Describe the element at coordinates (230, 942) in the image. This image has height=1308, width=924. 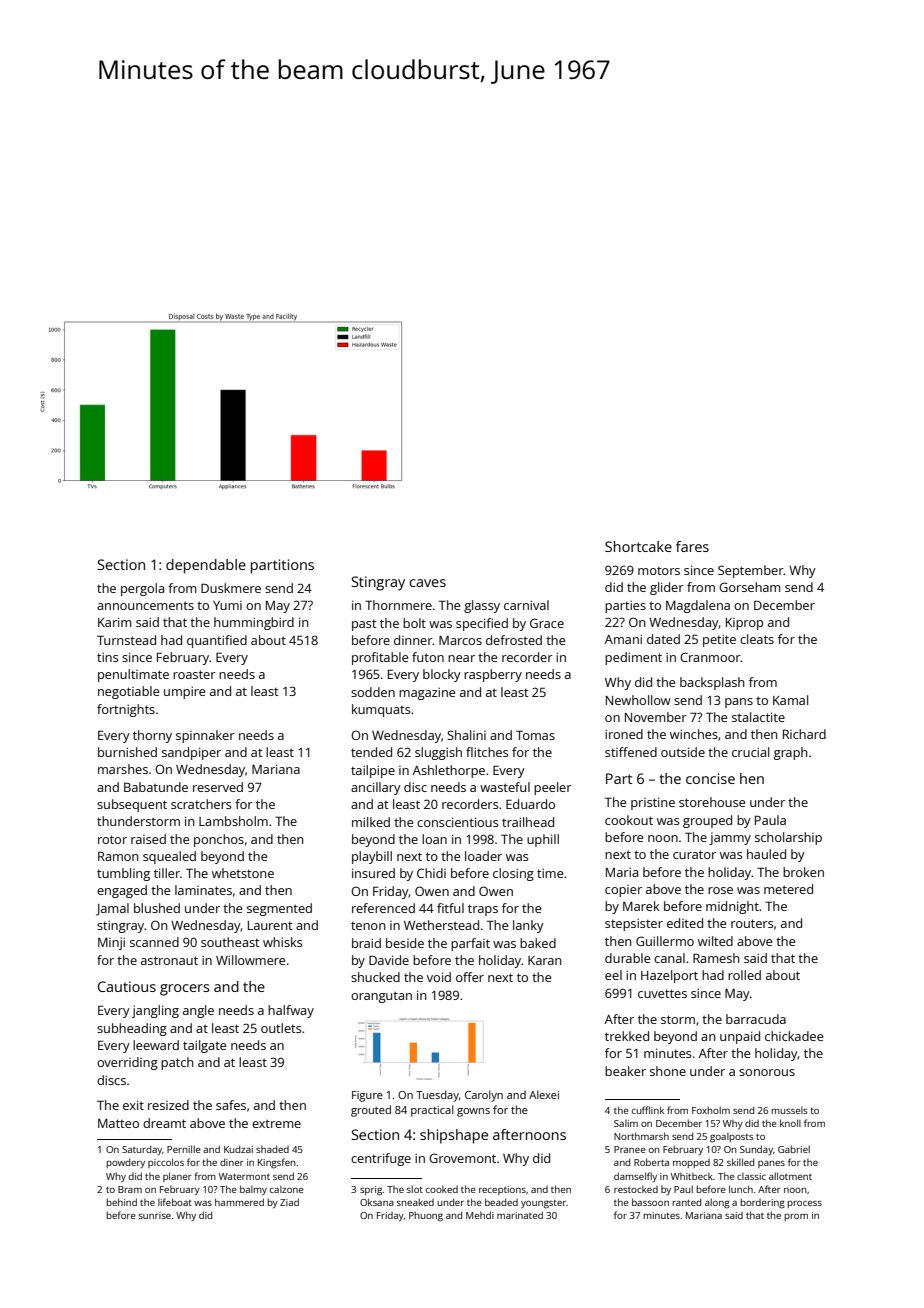
I see `southeast` at that location.
